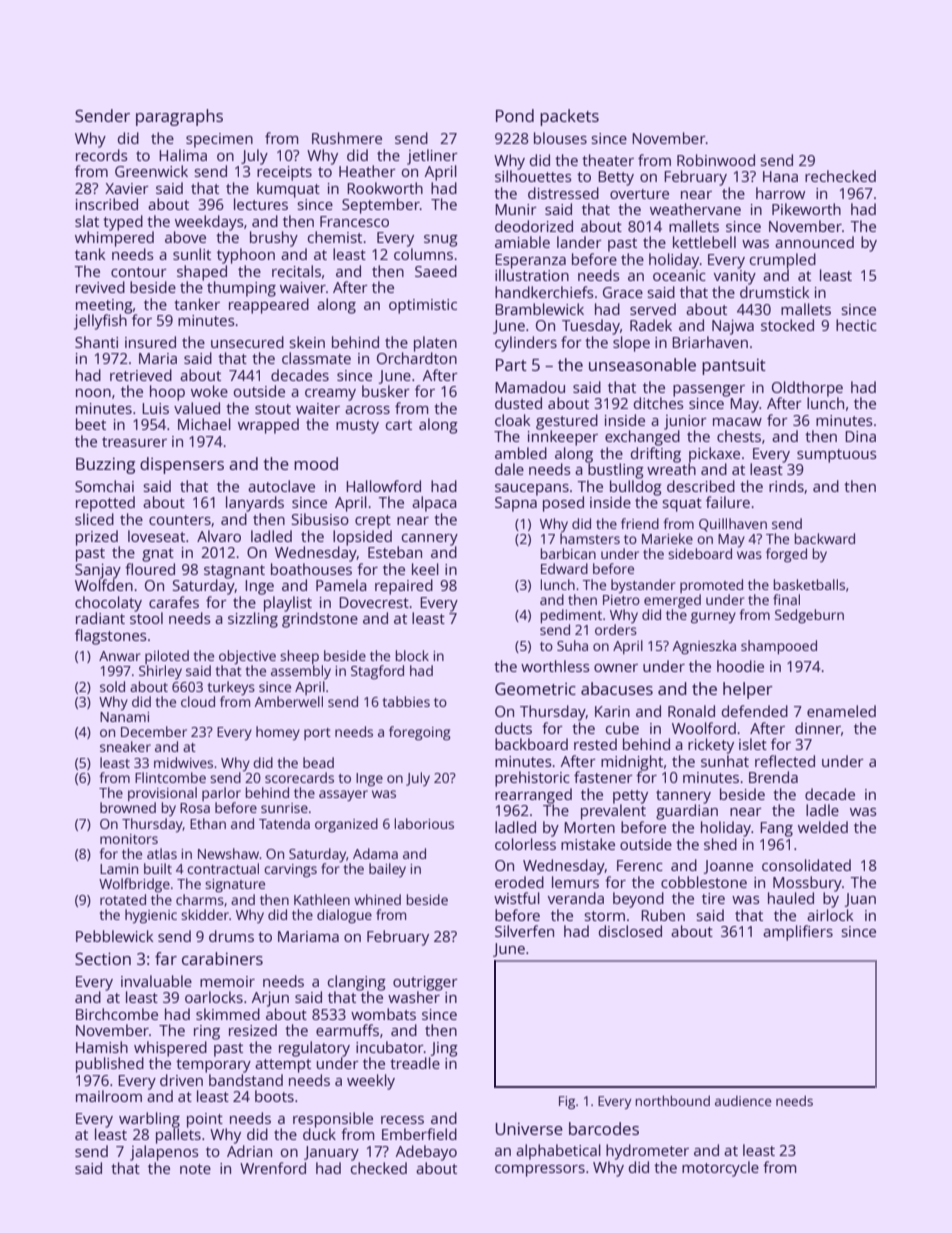 This screenshot has height=1233, width=952. What do you see at coordinates (672, 1100) in the screenshot?
I see `northbound` at bounding box center [672, 1100].
